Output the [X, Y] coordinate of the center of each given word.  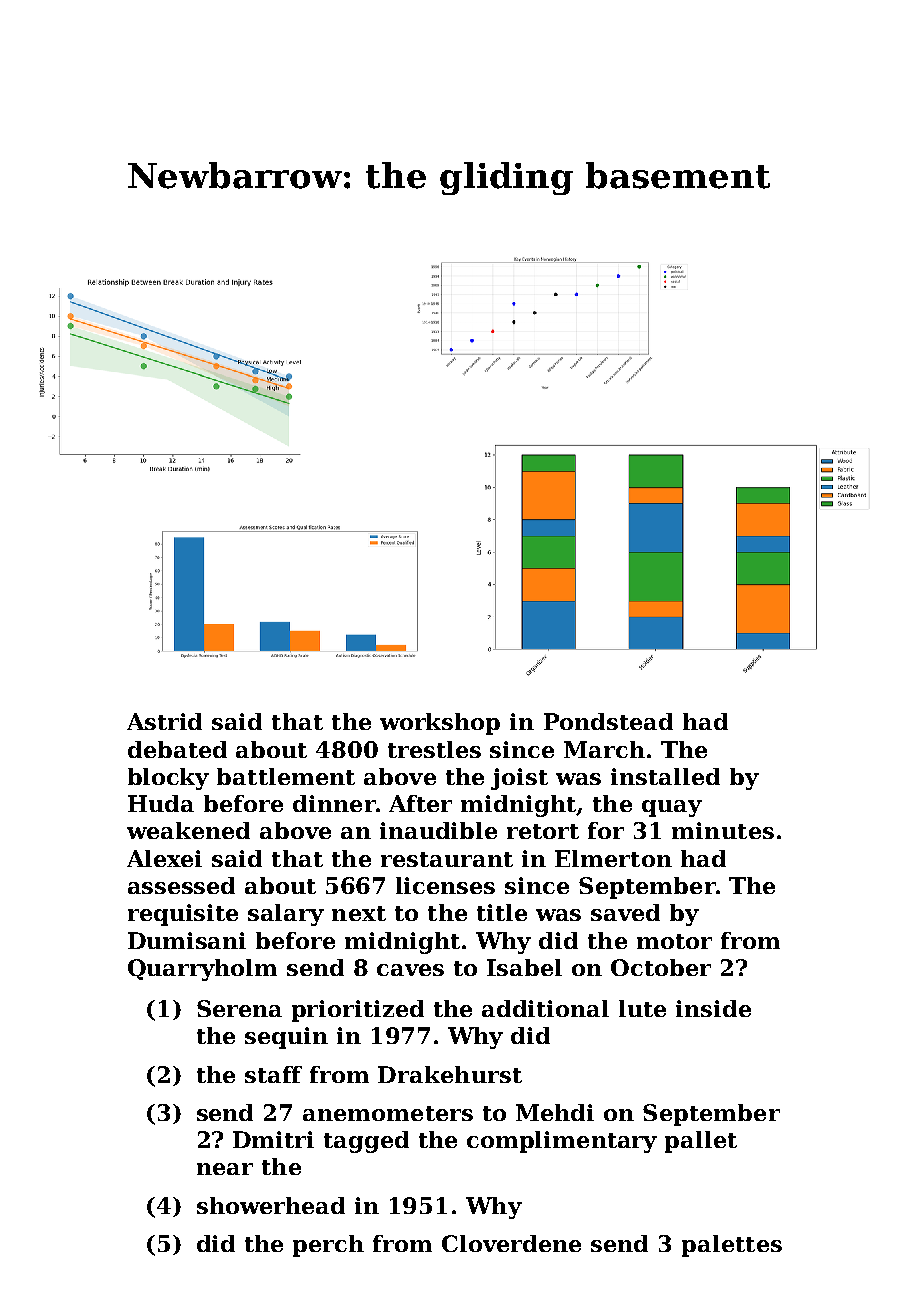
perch [328, 1246]
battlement [286, 776]
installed [665, 776]
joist [519, 779]
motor [674, 941]
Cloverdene [511, 1243]
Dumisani [187, 940]
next [359, 913]
